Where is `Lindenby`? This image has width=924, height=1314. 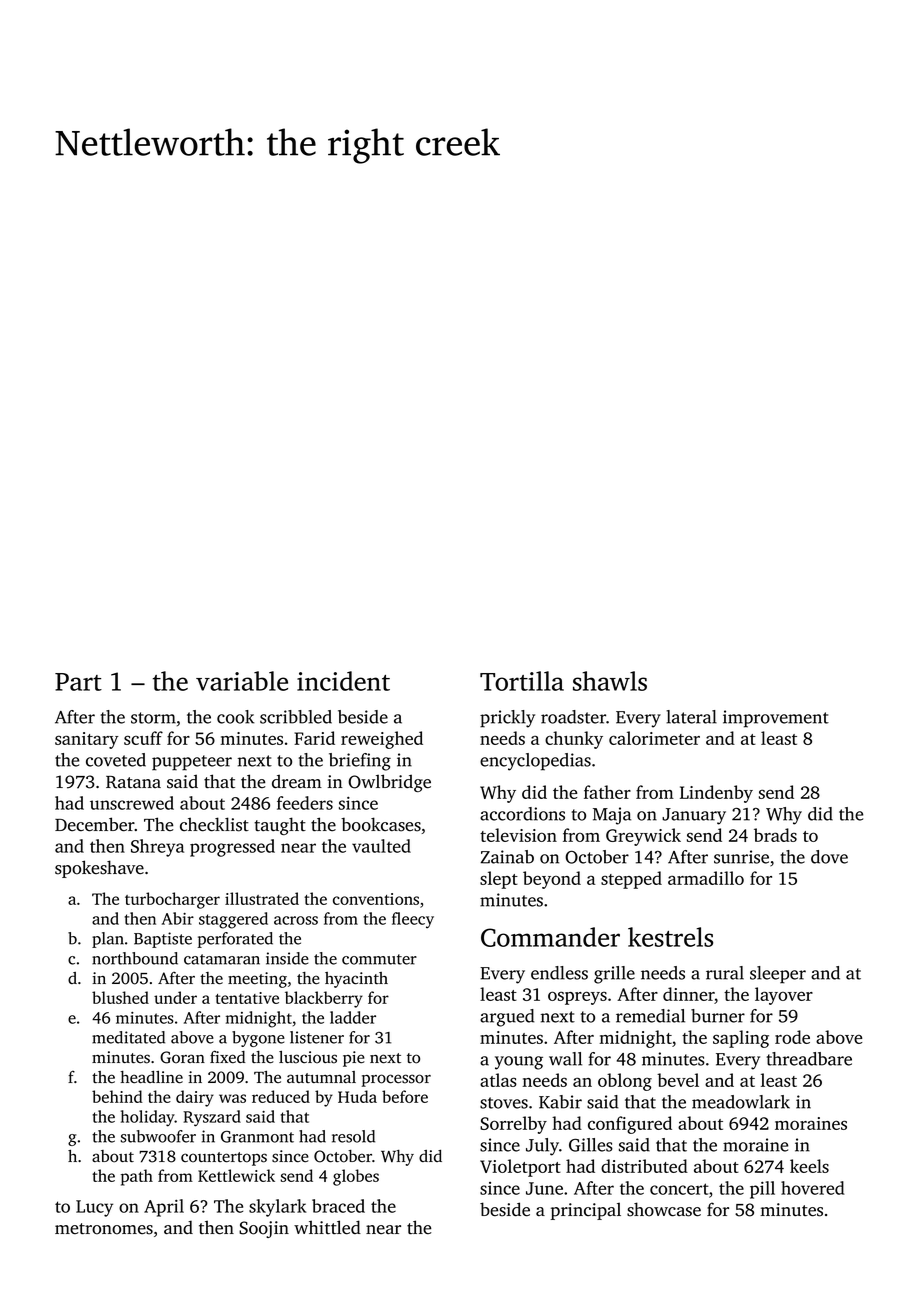 Lindenby is located at coordinates (716, 794).
